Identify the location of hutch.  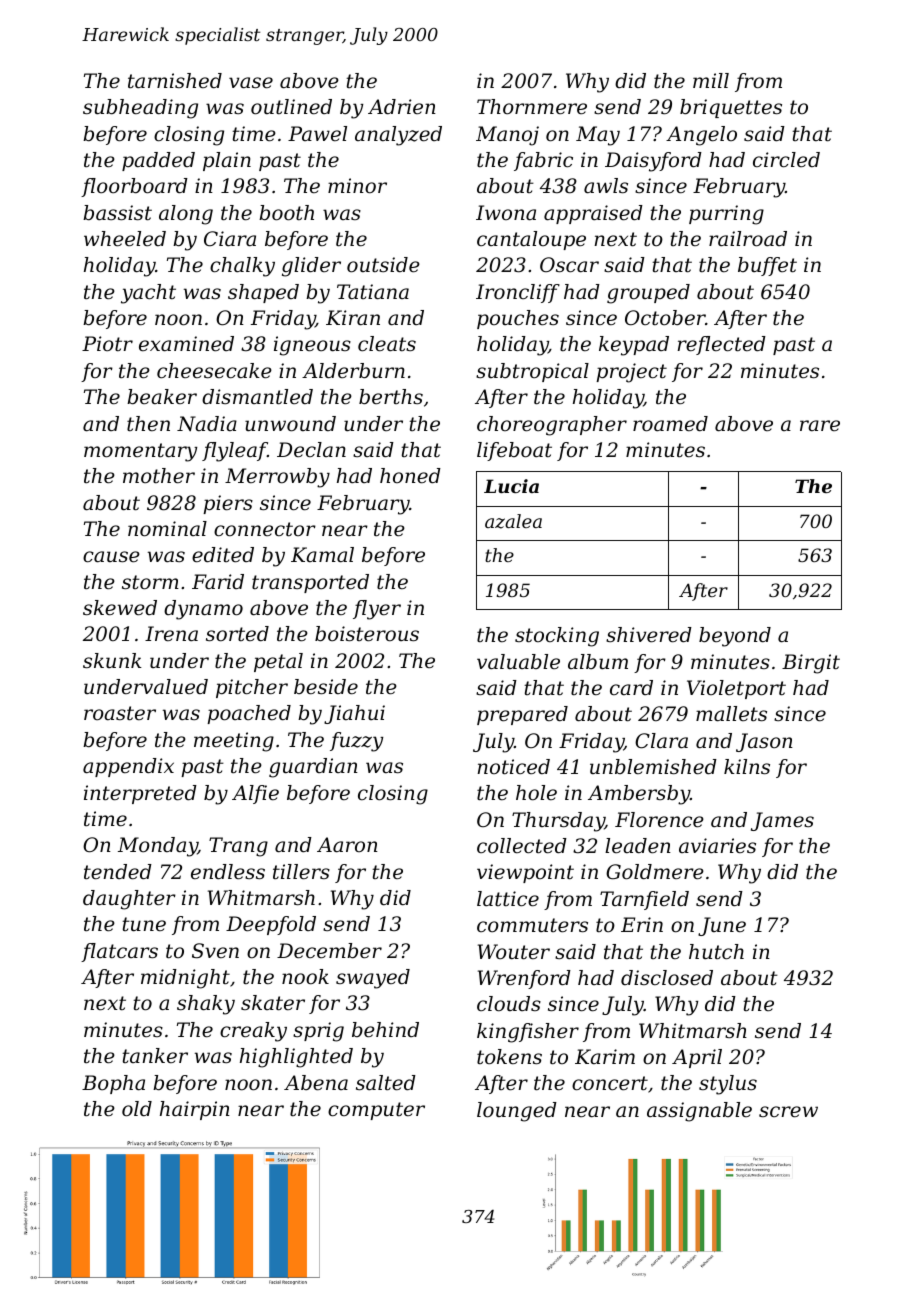
(716, 952).
